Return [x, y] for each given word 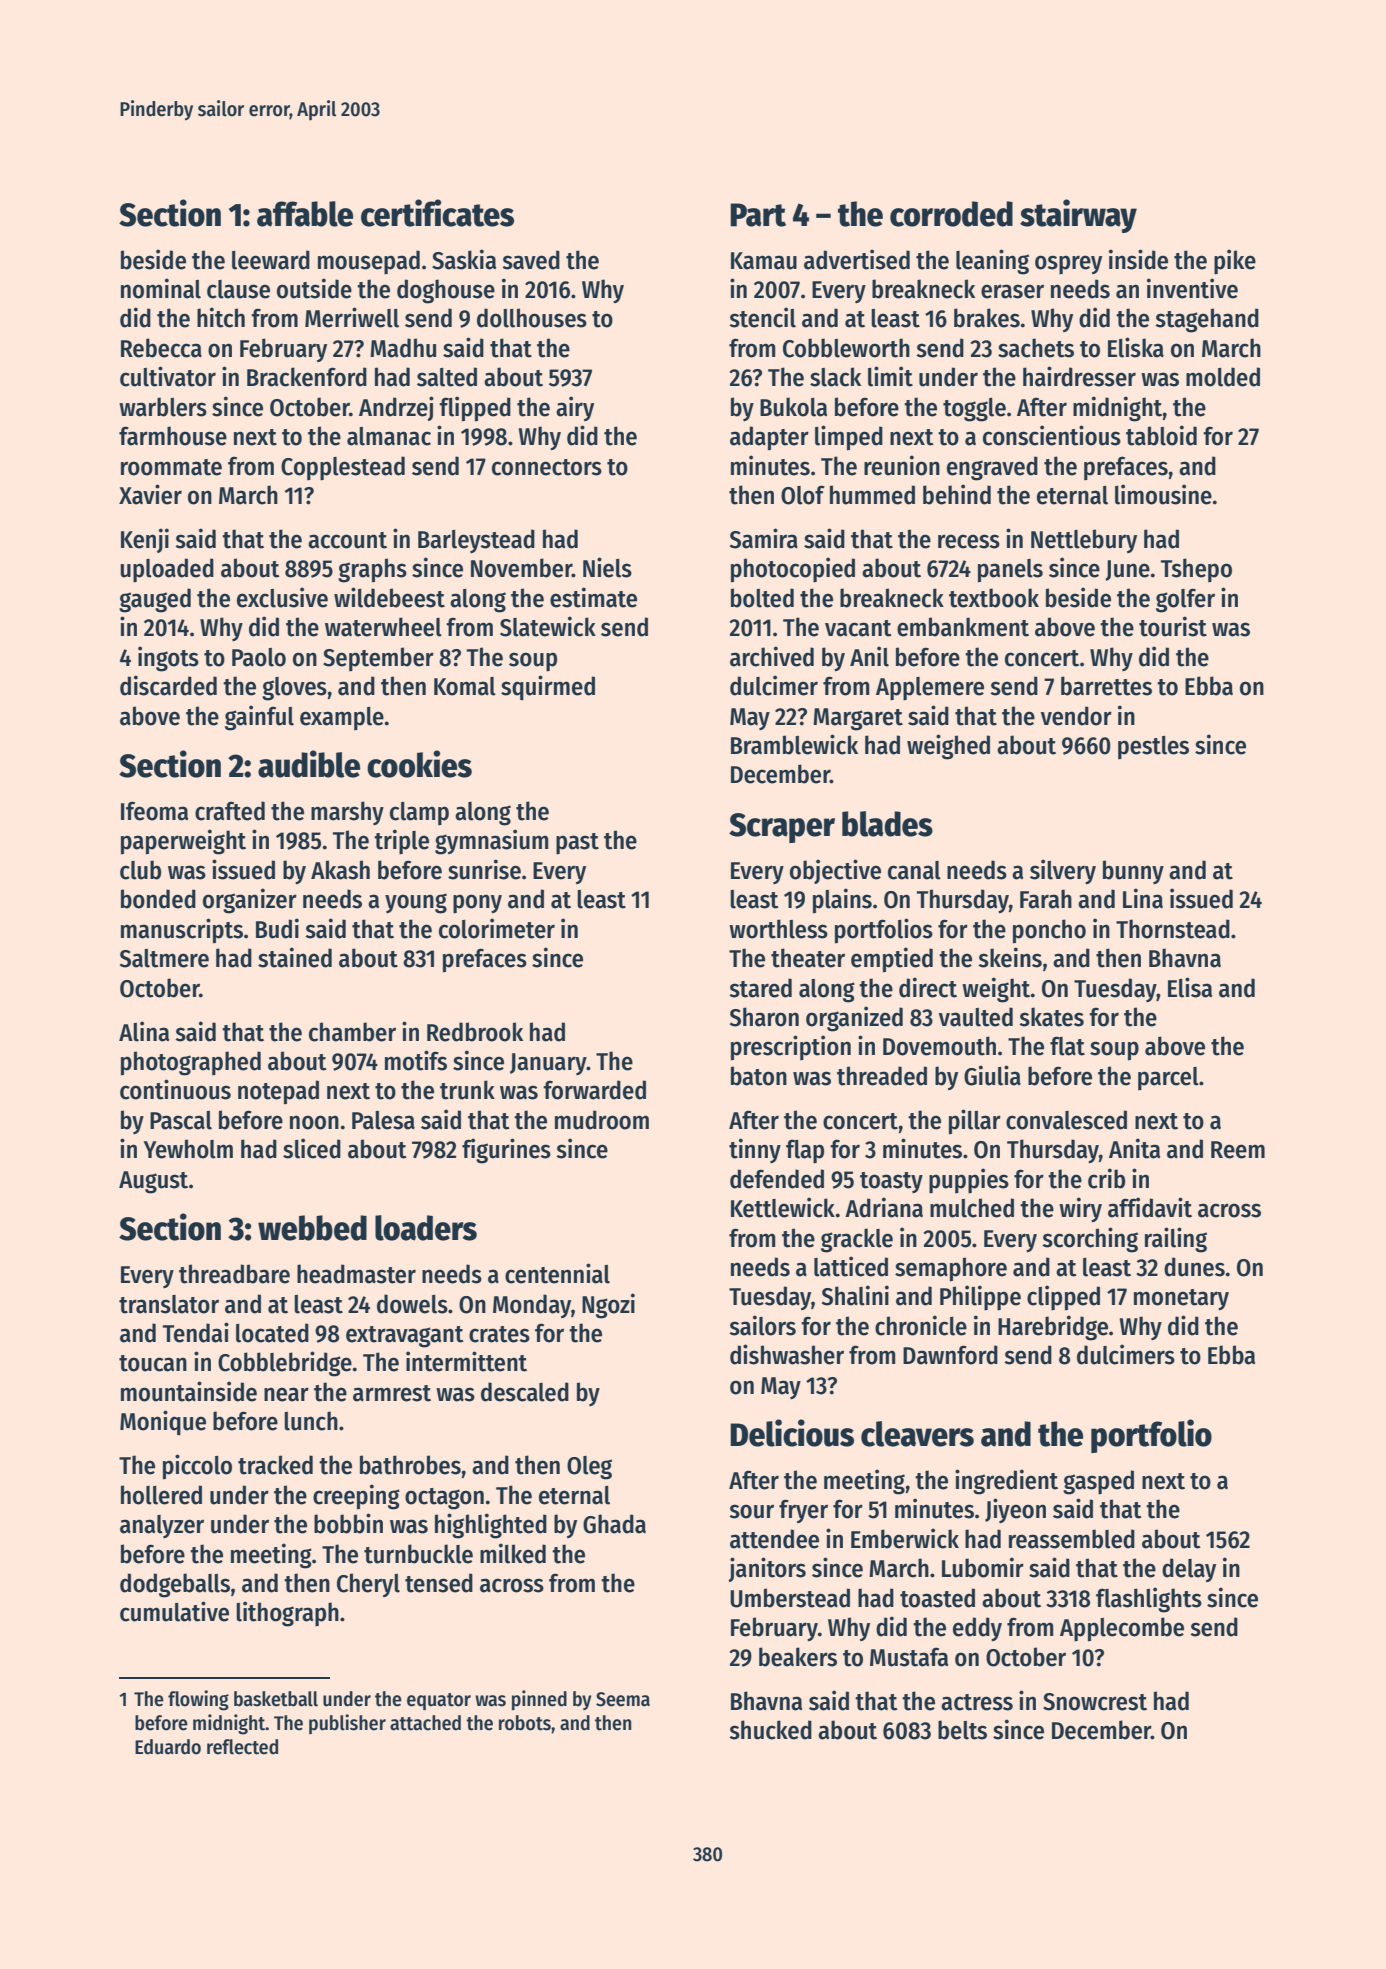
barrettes [1106, 686]
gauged [155, 600]
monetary [1181, 1299]
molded [1223, 377]
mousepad [369, 262]
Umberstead [790, 1598]
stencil [762, 317]
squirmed [548, 688]
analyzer [162, 1526]
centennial [557, 1273]
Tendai [196, 1332]
